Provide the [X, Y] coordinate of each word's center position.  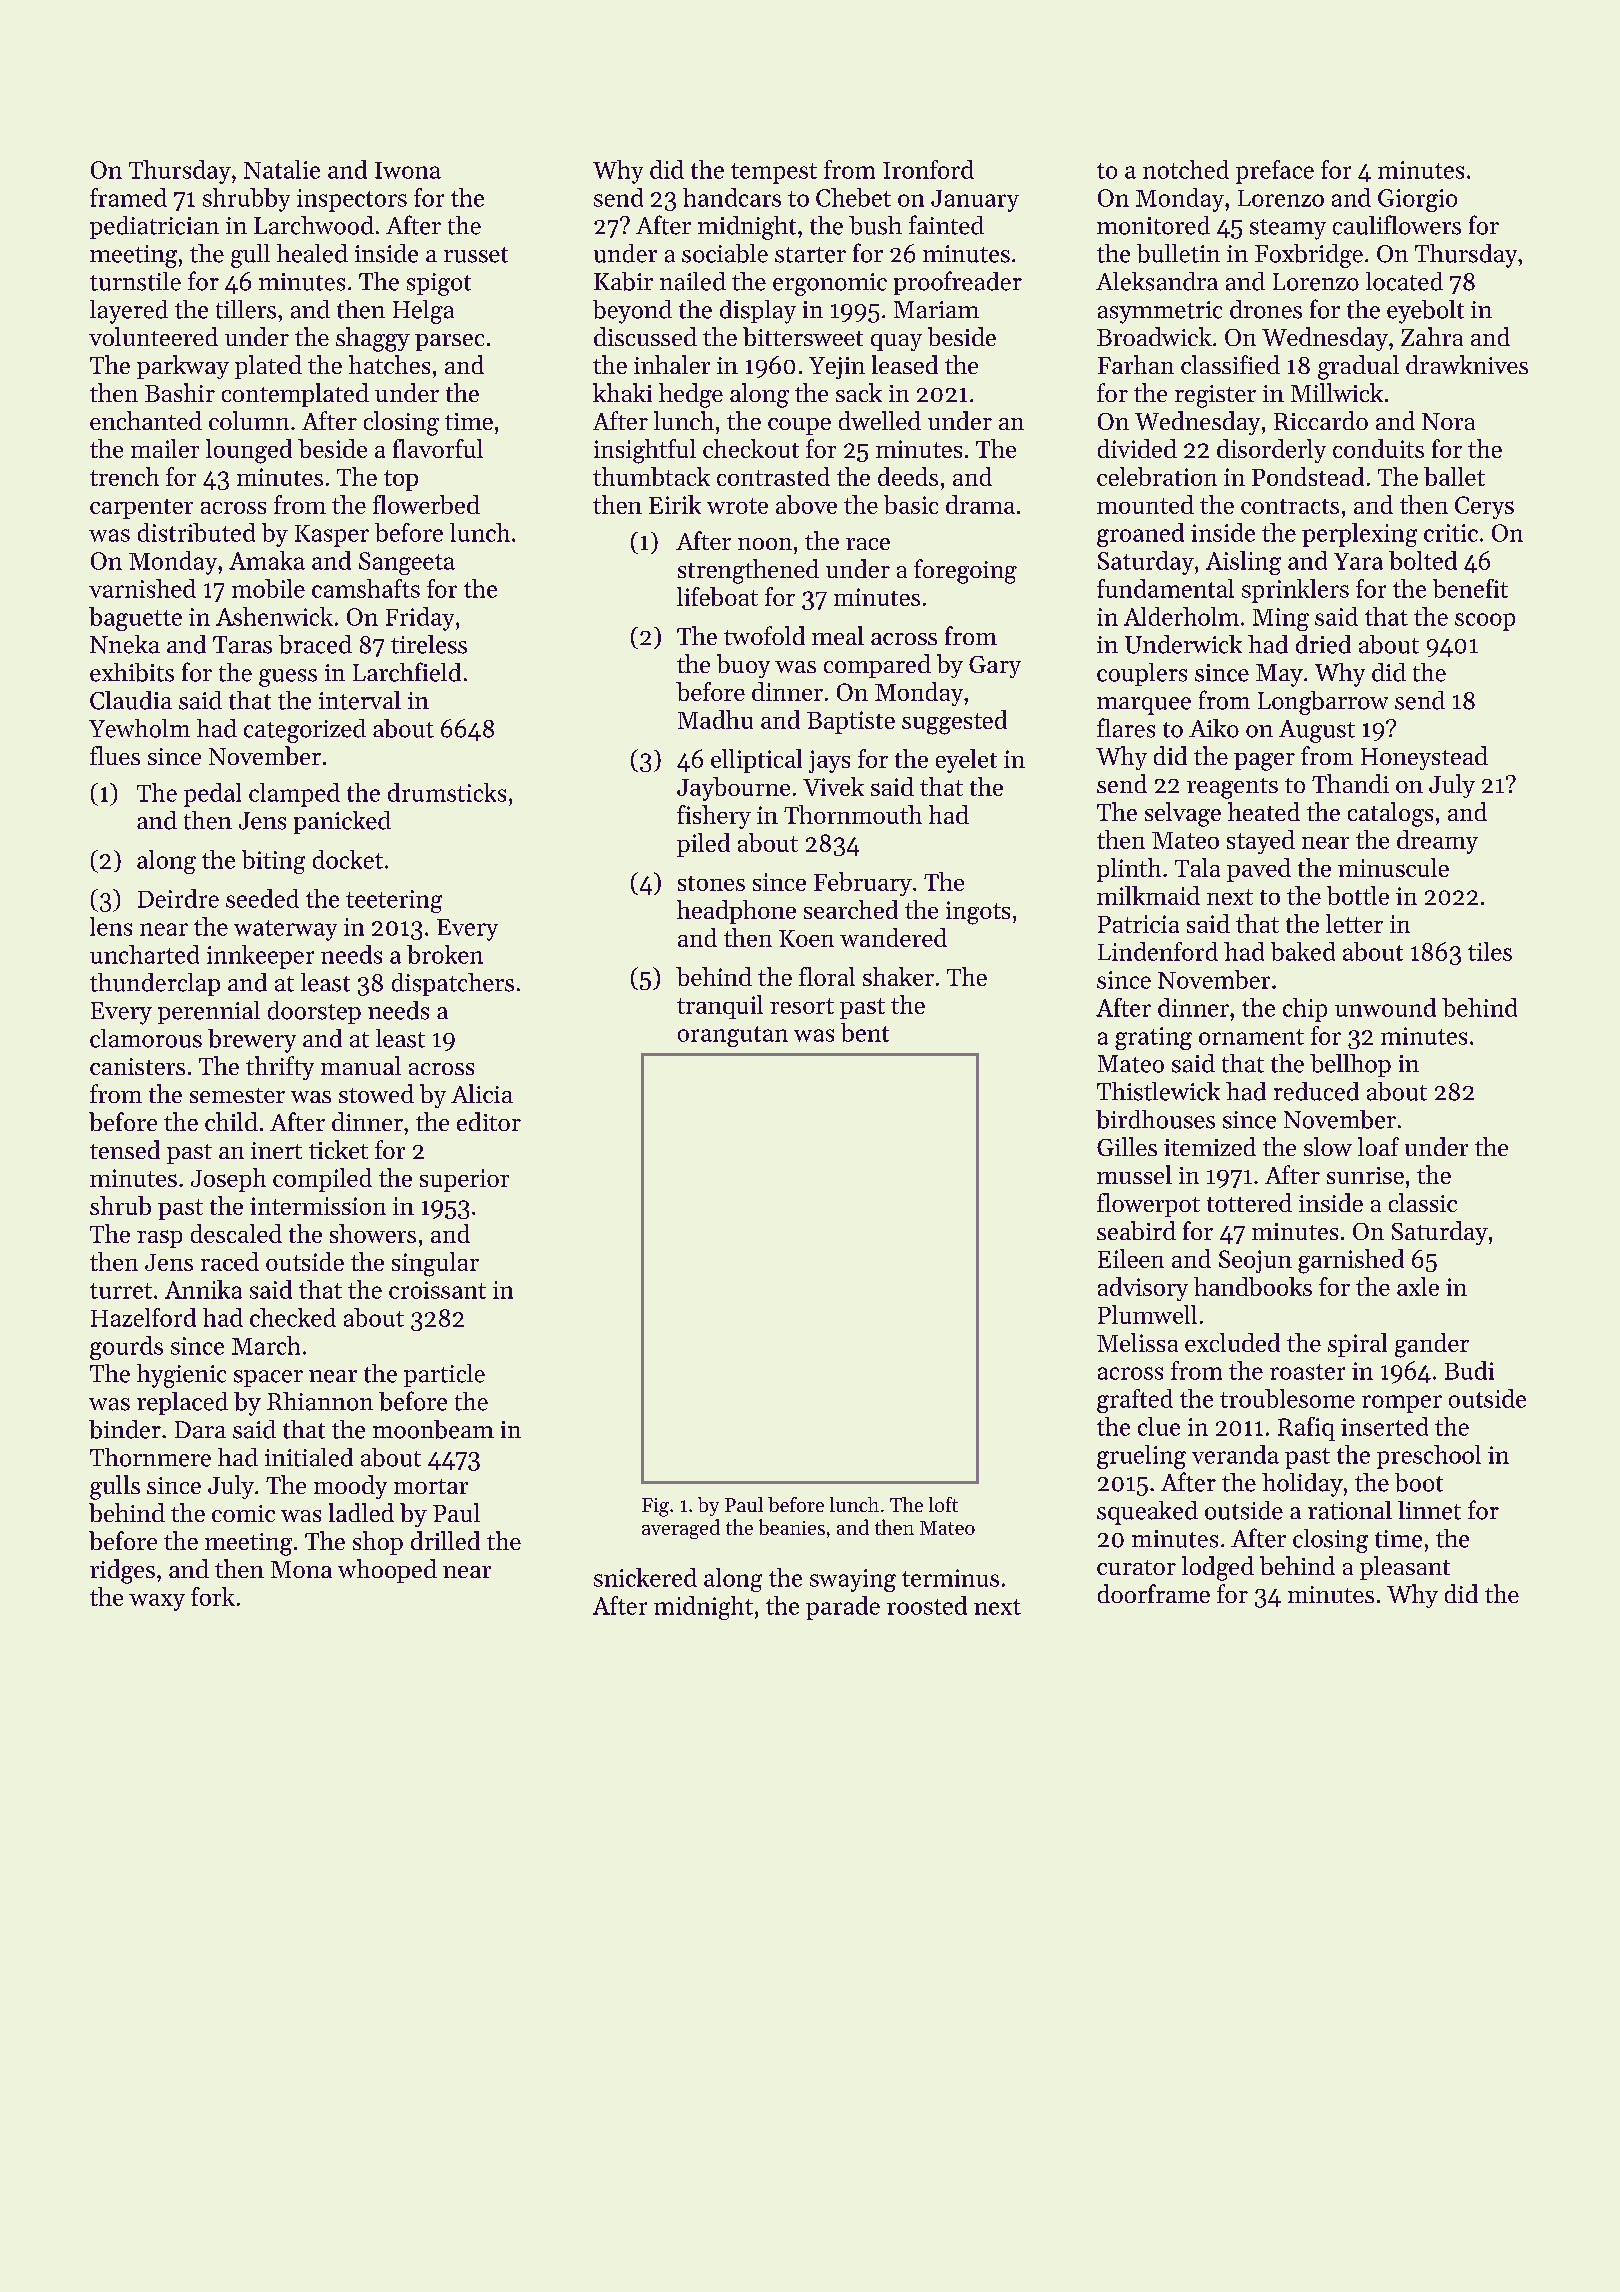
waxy [157, 1602]
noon [765, 544]
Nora [1448, 421]
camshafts [366, 588]
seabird [1136, 1230]
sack [859, 392]
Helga [423, 312]
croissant [437, 1290]
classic [1423, 1202]
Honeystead [1424, 758]
